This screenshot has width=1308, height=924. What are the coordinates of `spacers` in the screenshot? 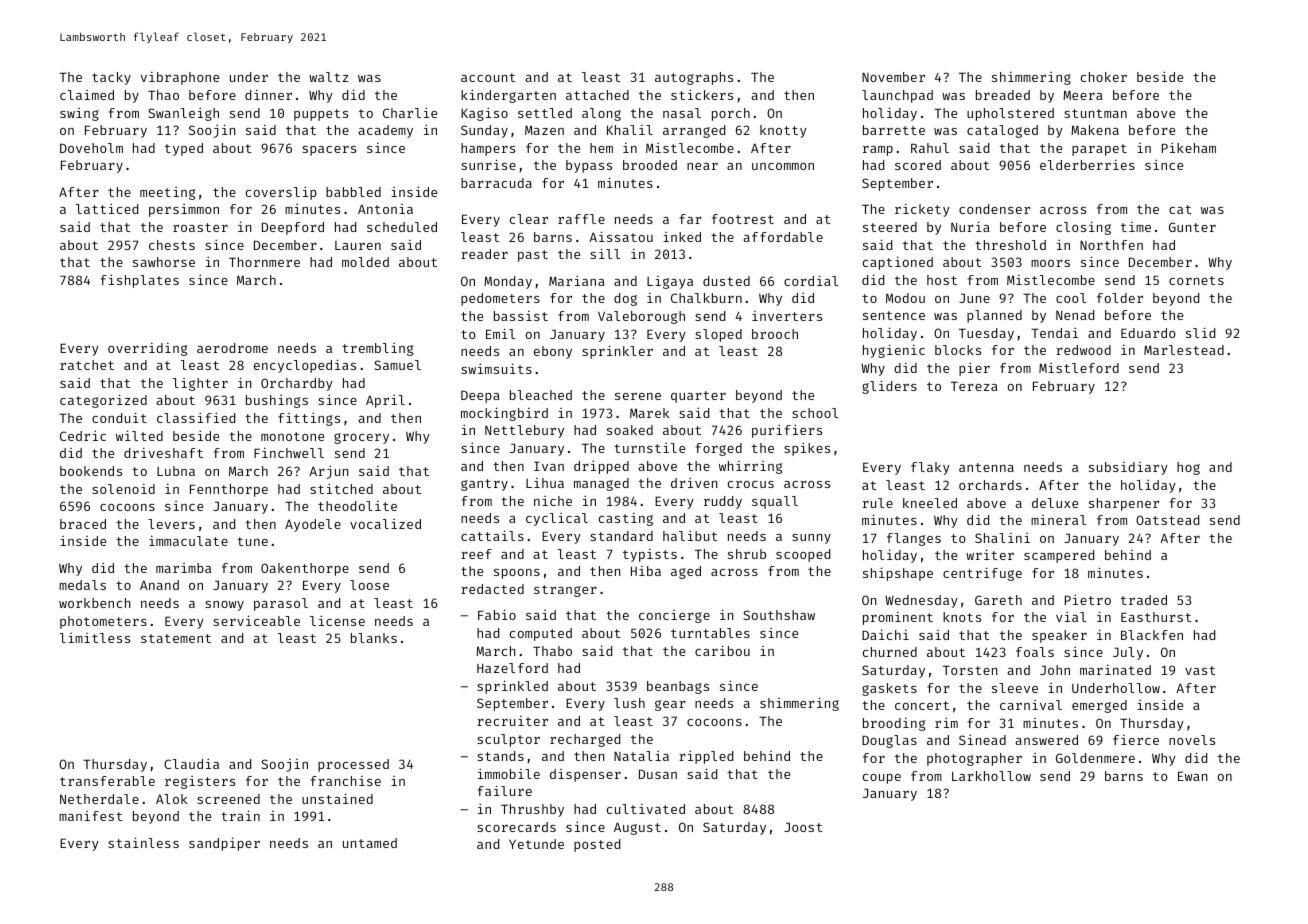 It's located at (329, 151).
